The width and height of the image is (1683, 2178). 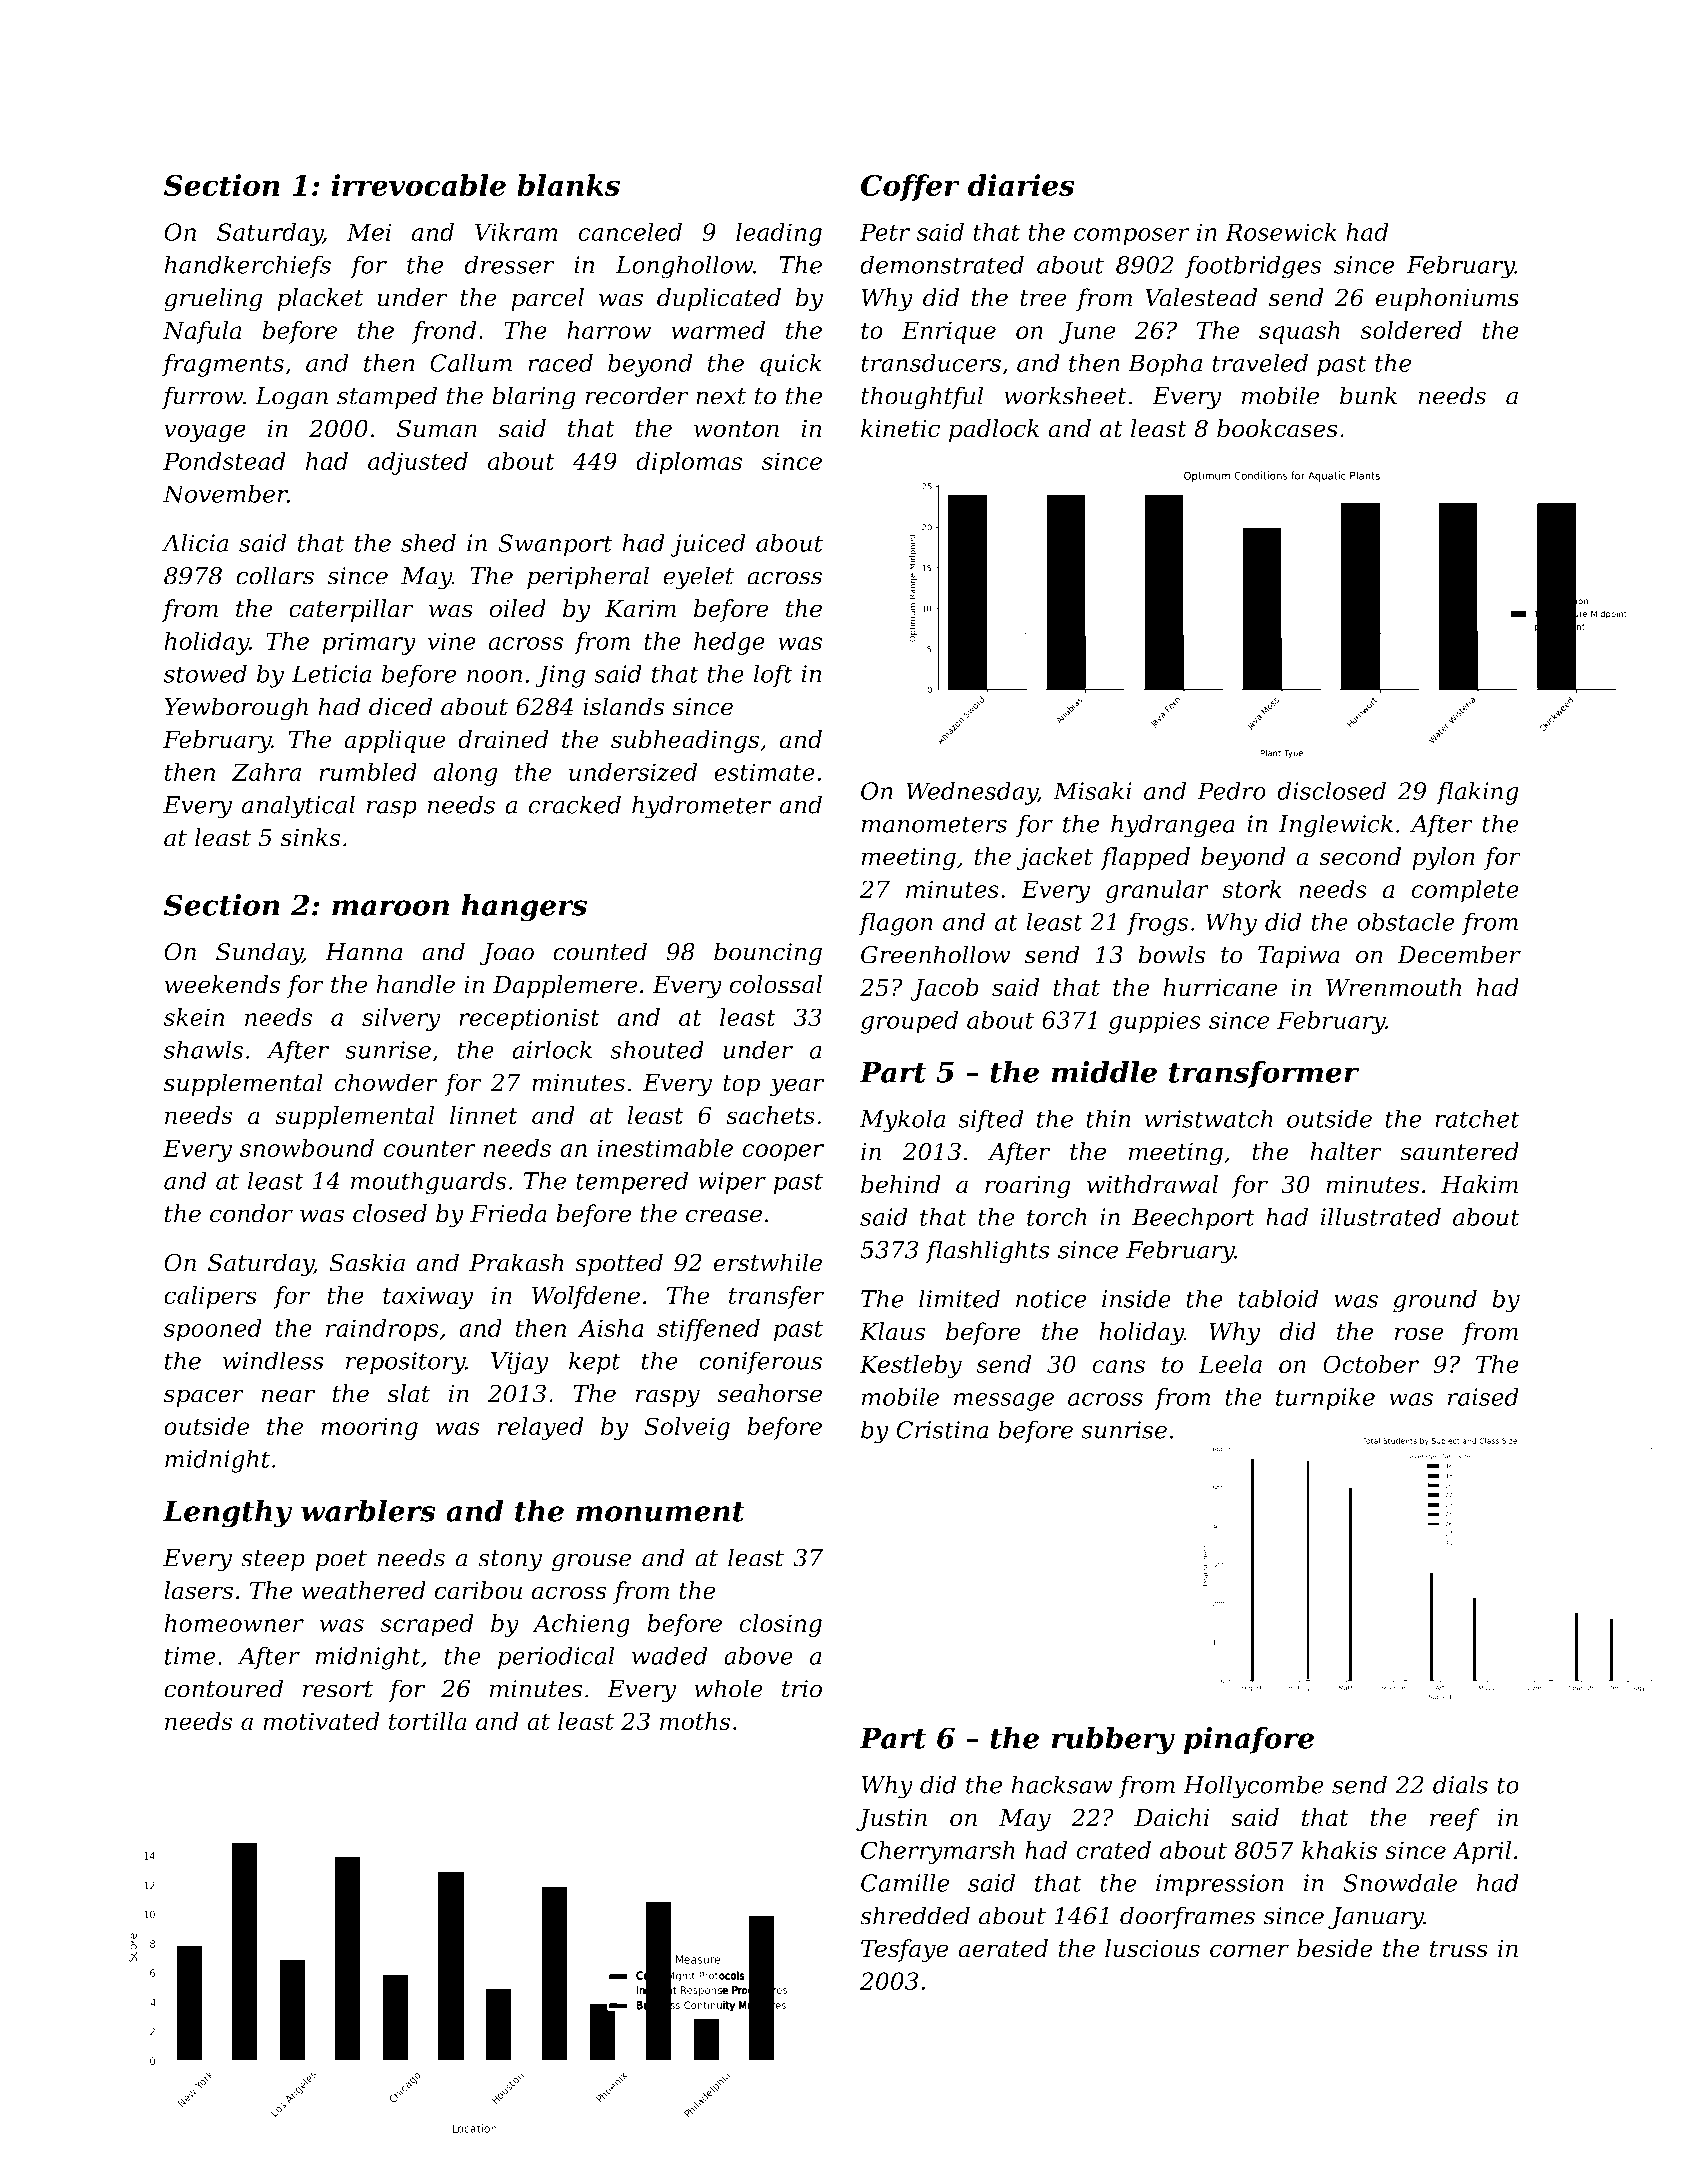 I want to click on snowbound, so click(x=307, y=1147).
